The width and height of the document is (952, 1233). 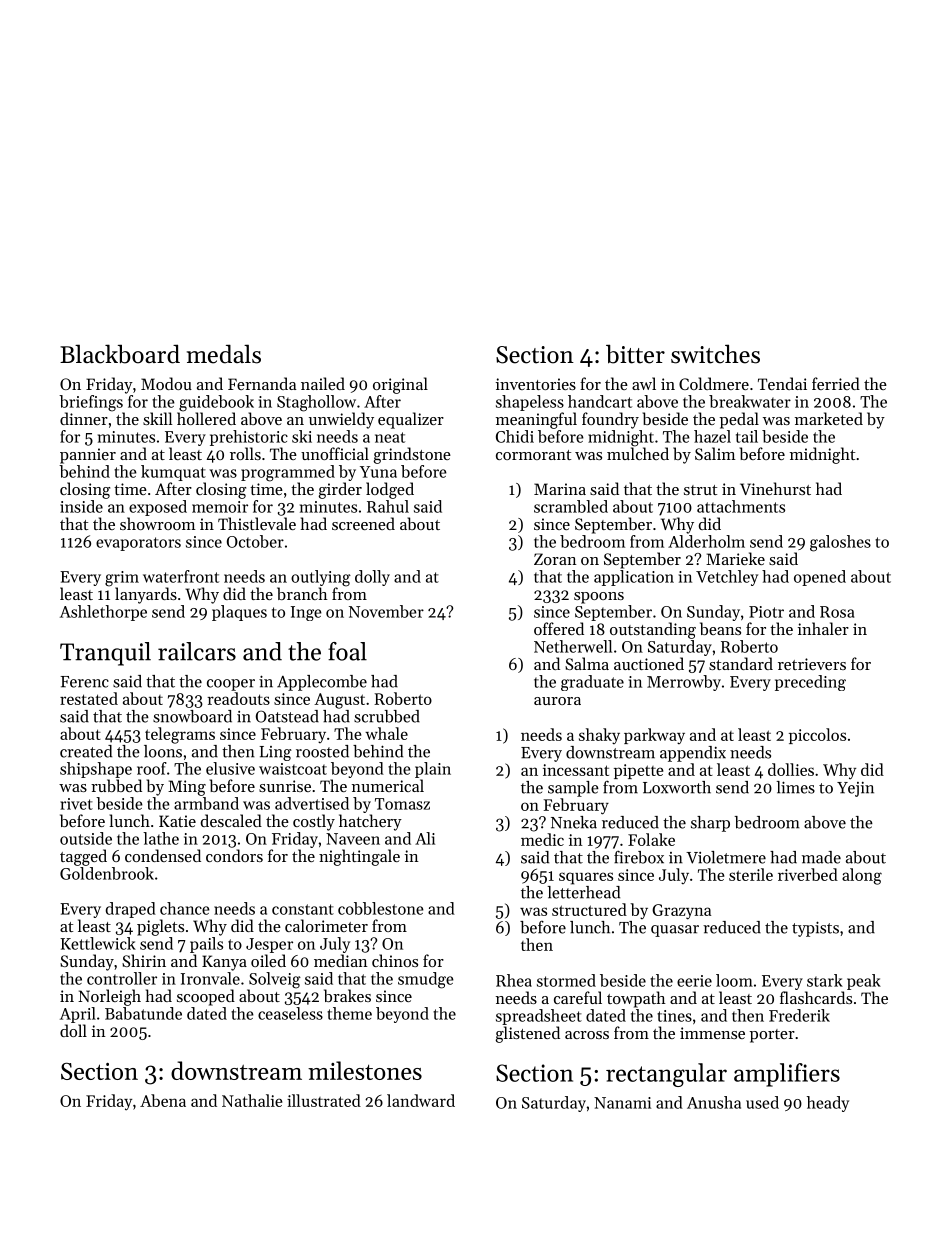 What do you see at coordinates (421, 1100) in the document?
I see `landward` at bounding box center [421, 1100].
